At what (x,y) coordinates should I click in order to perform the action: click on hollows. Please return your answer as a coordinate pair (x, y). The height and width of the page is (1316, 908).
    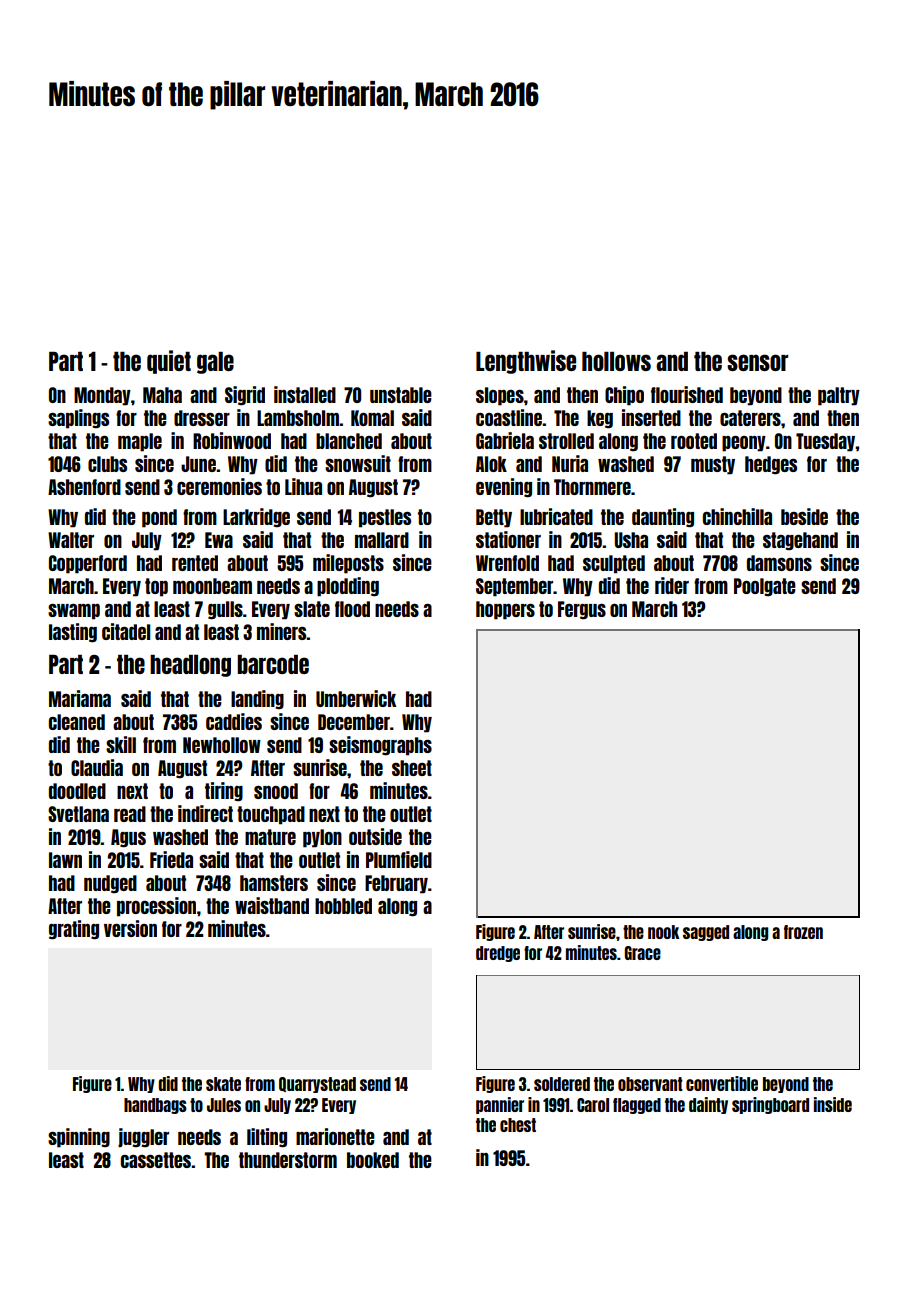
    Looking at the image, I should click on (616, 361).
